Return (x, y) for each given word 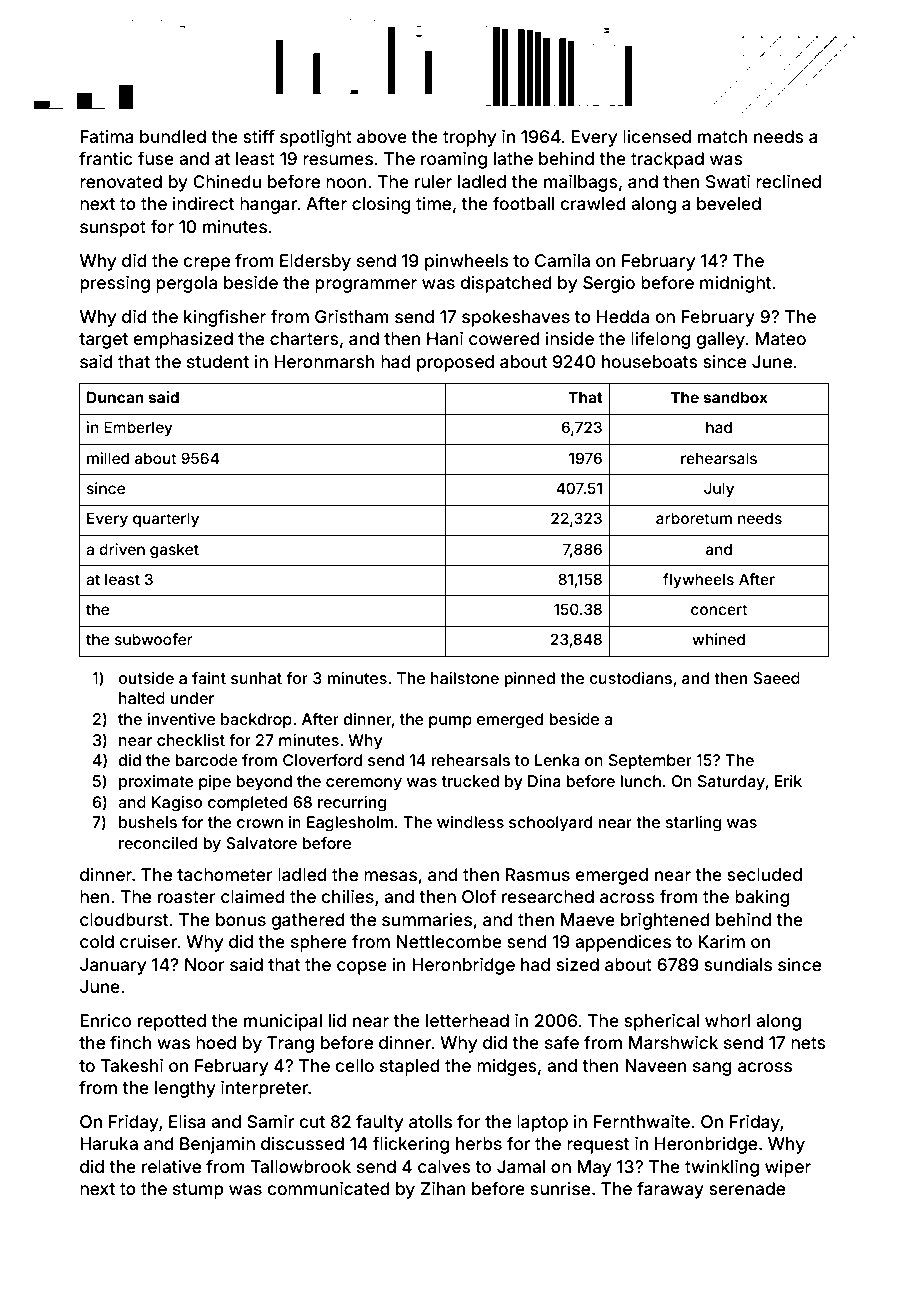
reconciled (158, 843)
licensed (657, 136)
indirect (203, 203)
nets (808, 1043)
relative (171, 1166)
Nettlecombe (449, 941)
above (382, 136)
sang (712, 1069)
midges (507, 1067)
